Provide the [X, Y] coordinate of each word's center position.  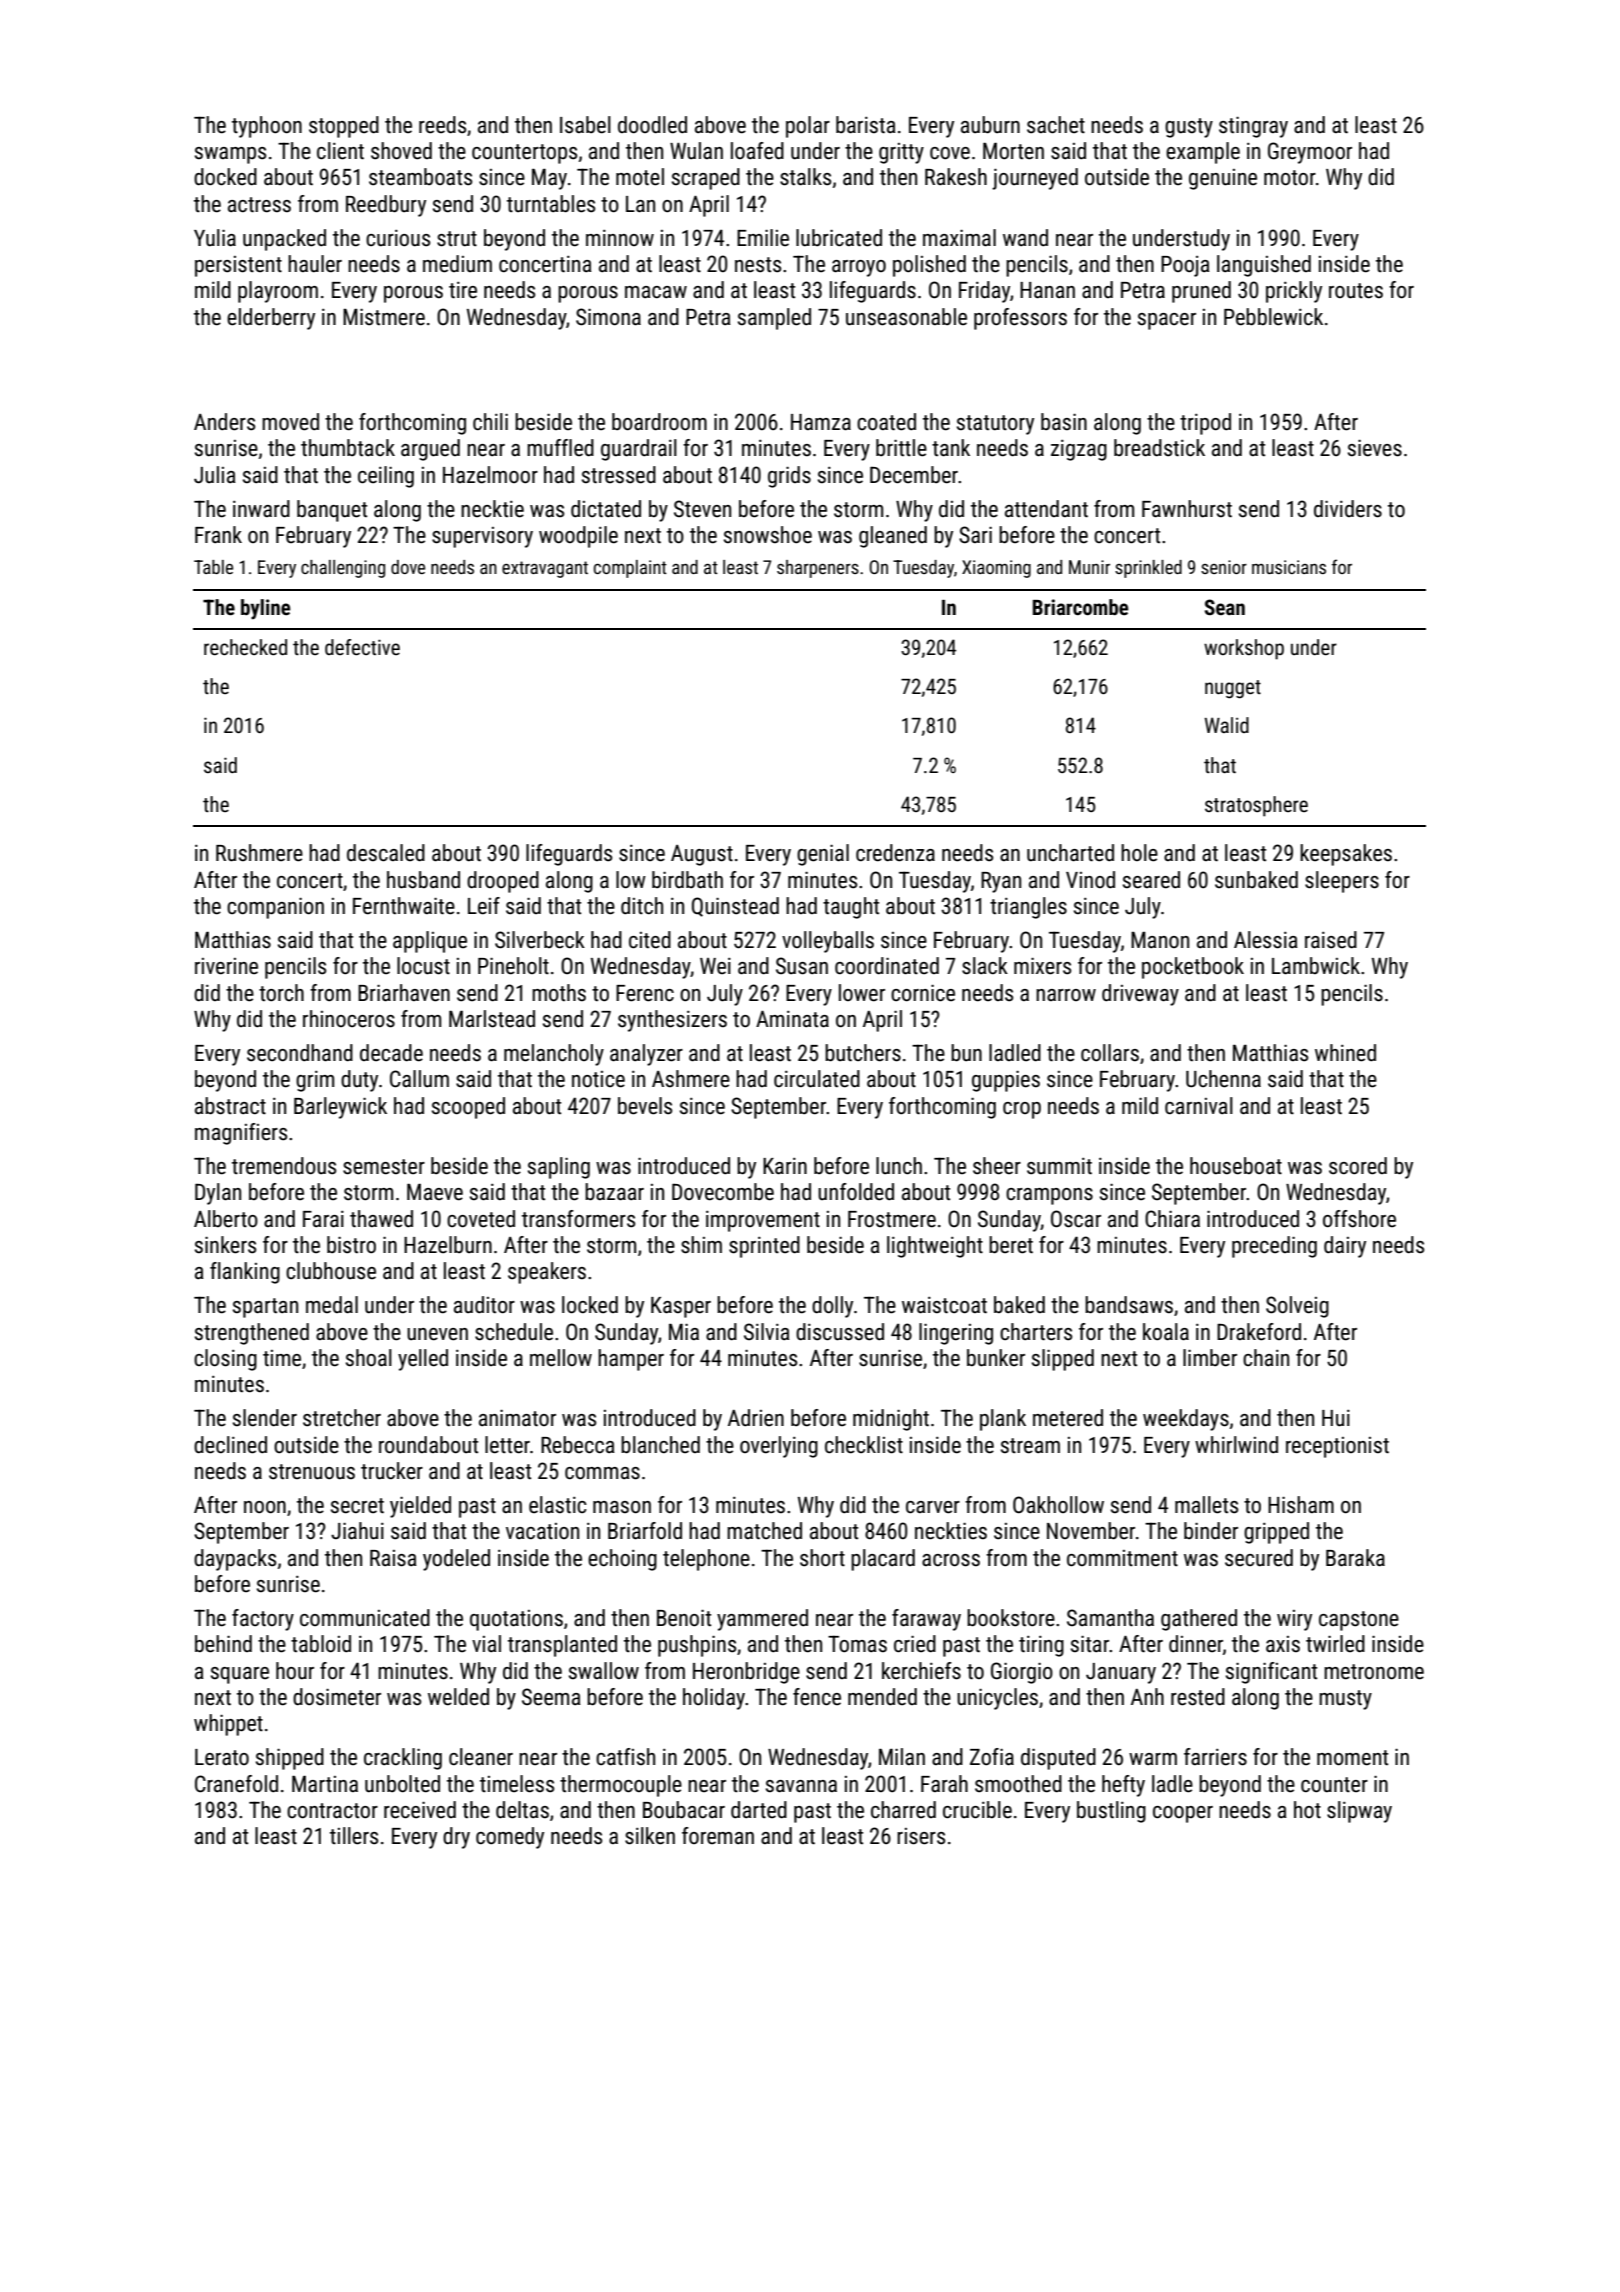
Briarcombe [1081, 607]
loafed [757, 151]
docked [225, 177]
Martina [325, 1784]
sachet [1056, 125]
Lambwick [1316, 966]
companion [275, 908]
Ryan [1001, 882]
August [702, 855]
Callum [419, 1079]
